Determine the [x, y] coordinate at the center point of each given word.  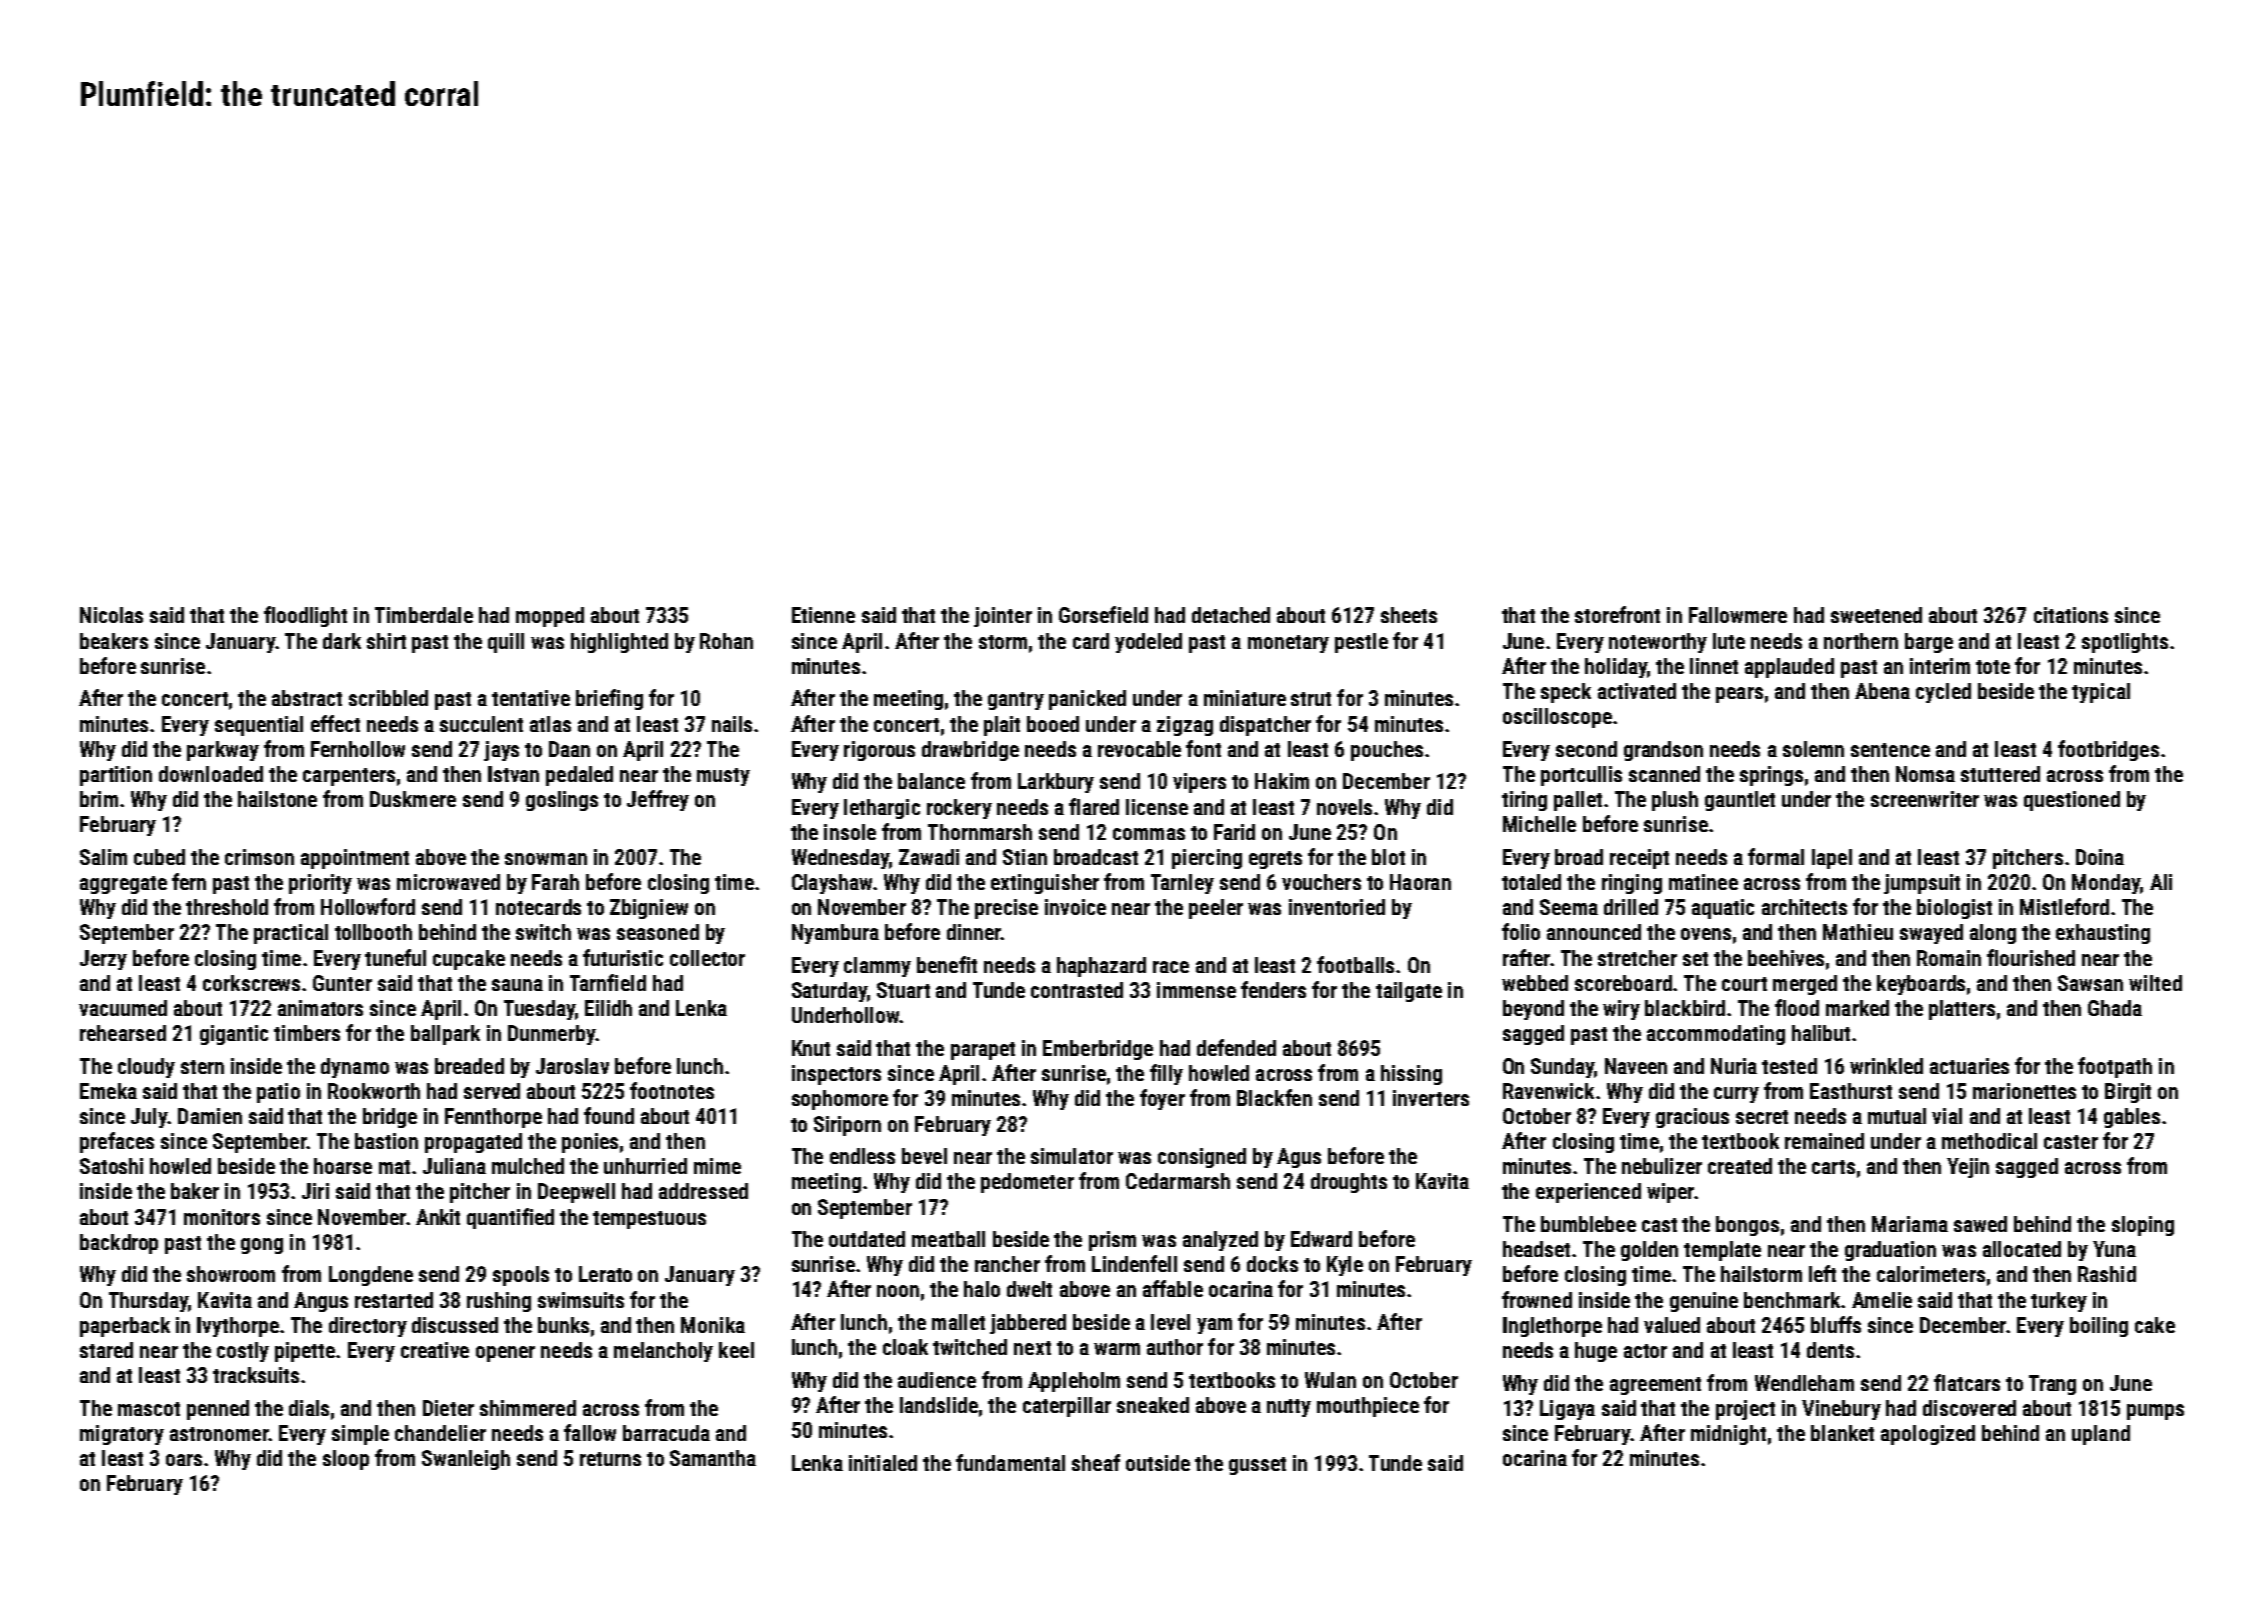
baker [195, 1191]
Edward [1321, 1239]
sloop [346, 1460]
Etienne [823, 615]
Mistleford [2064, 906]
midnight [1728, 1435]
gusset [1257, 1466]
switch [543, 932]
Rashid [2107, 1274]
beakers [114, 641]
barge [1929, 643]
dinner [974, 932]
